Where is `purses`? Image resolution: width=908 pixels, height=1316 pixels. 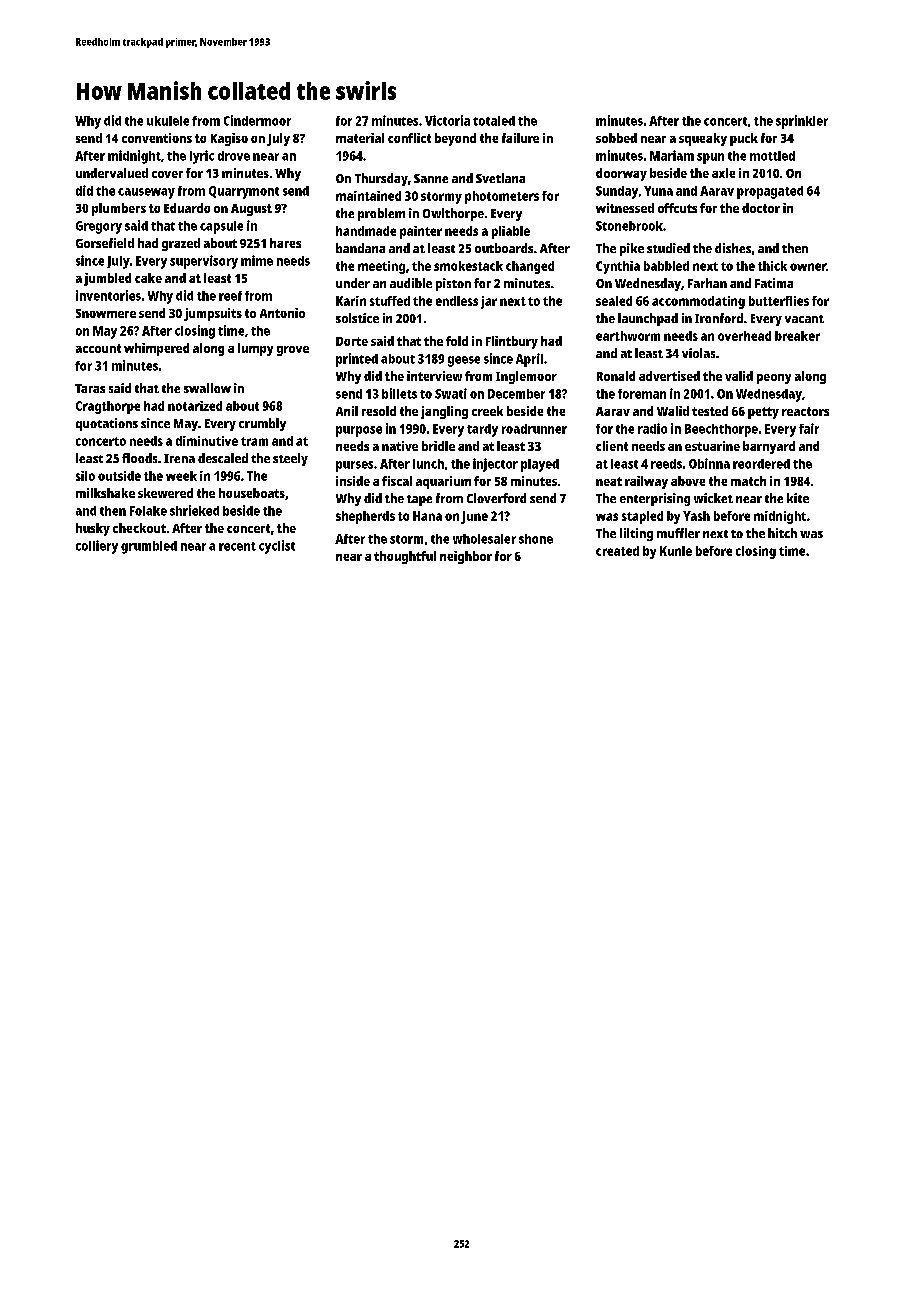 purses is located at coordinates (354, 466).
